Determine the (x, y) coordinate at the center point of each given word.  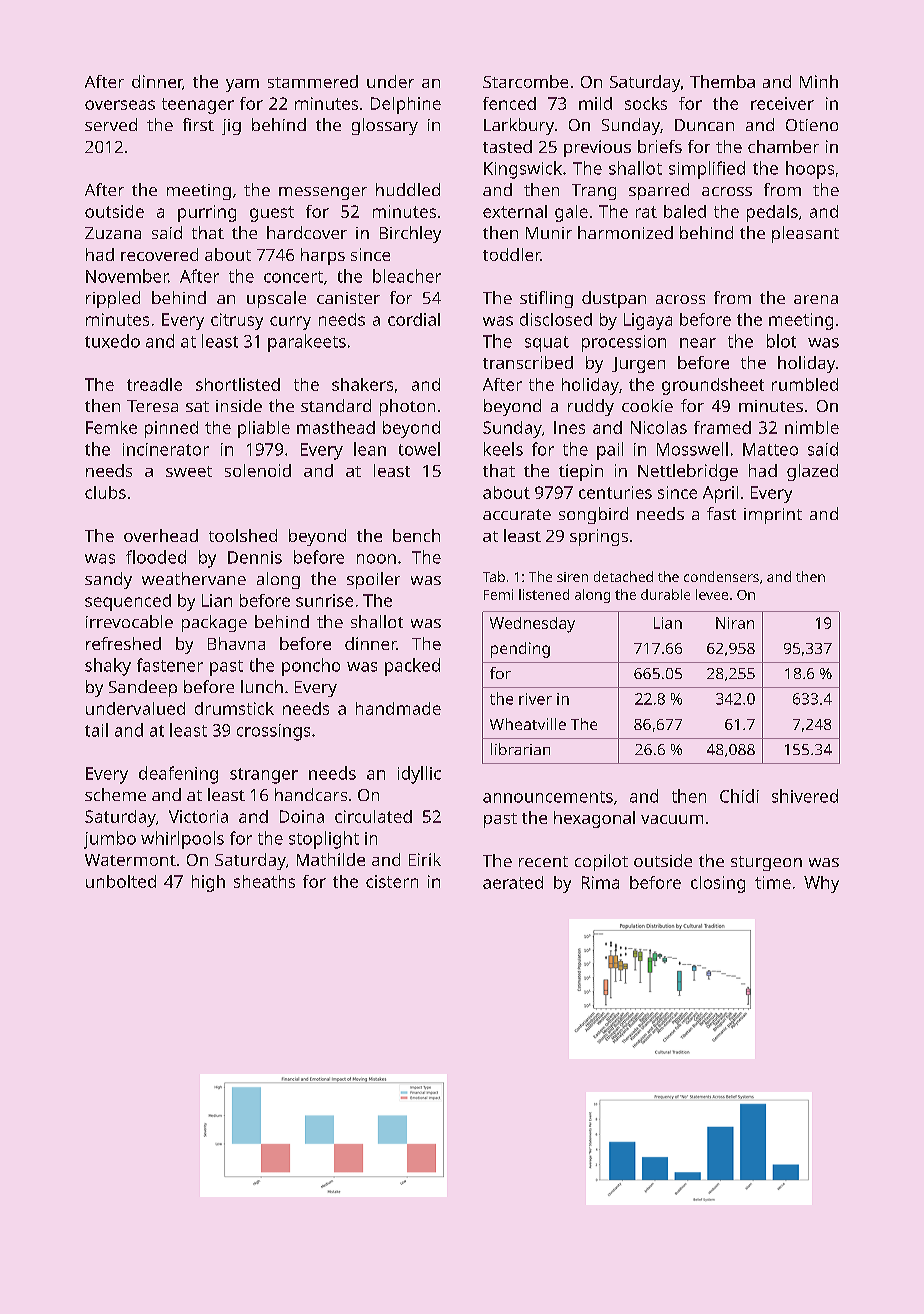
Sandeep (143, 688)
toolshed (243, 535)
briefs (660, 146)
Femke (111, 427)
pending (520, 650)
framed (722, 427)
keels (503, 449)
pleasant (805, 234)
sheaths (264, 881)
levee (712, 594)
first (198, 124)
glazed (812, 472)
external (515, 211)
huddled (408, 189)
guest (272, 214)
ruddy (591, 407)
